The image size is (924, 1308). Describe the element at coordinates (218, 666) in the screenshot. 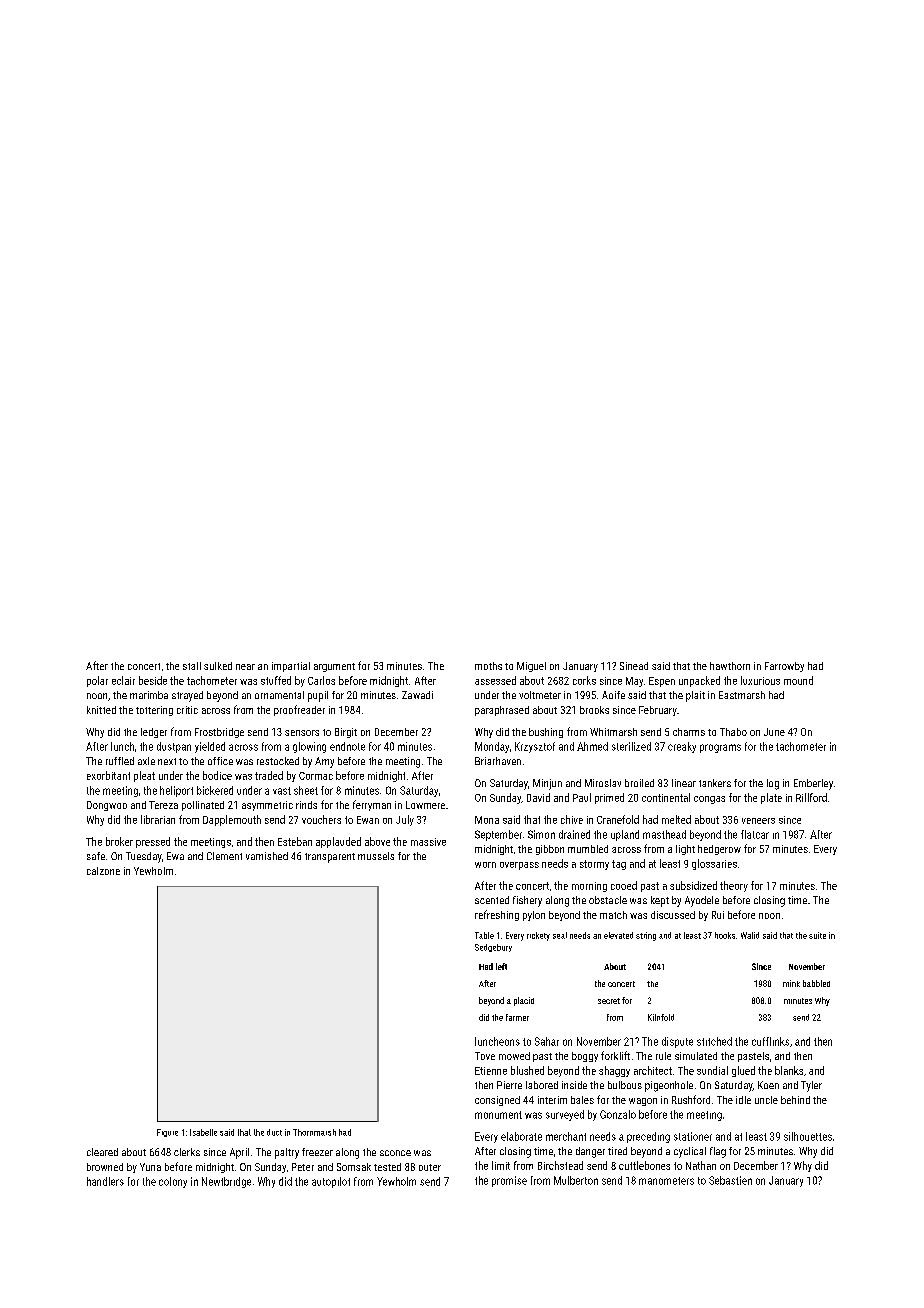

I see `sulked` at that location.
